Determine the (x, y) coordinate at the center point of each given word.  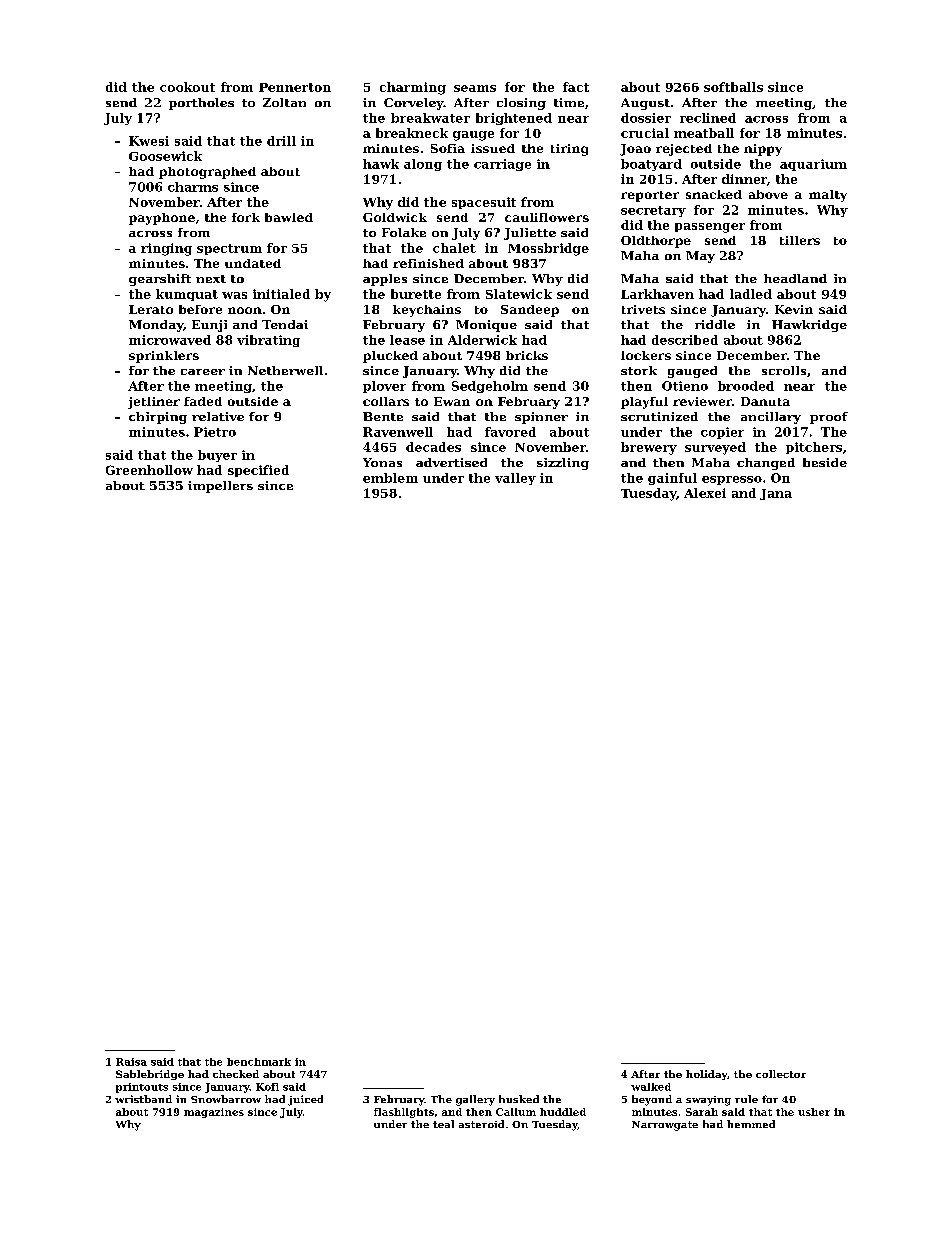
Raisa (131, 1062)
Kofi (267, 1087)
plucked (390, 357)
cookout (187, 87)
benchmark (259, 1062)
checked (236, 1074)
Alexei (705, 493)
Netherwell (285, 370)
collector (781, 1074)
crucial (645, 133)
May (700, 257)
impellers (220, 487)
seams (475, 88)
